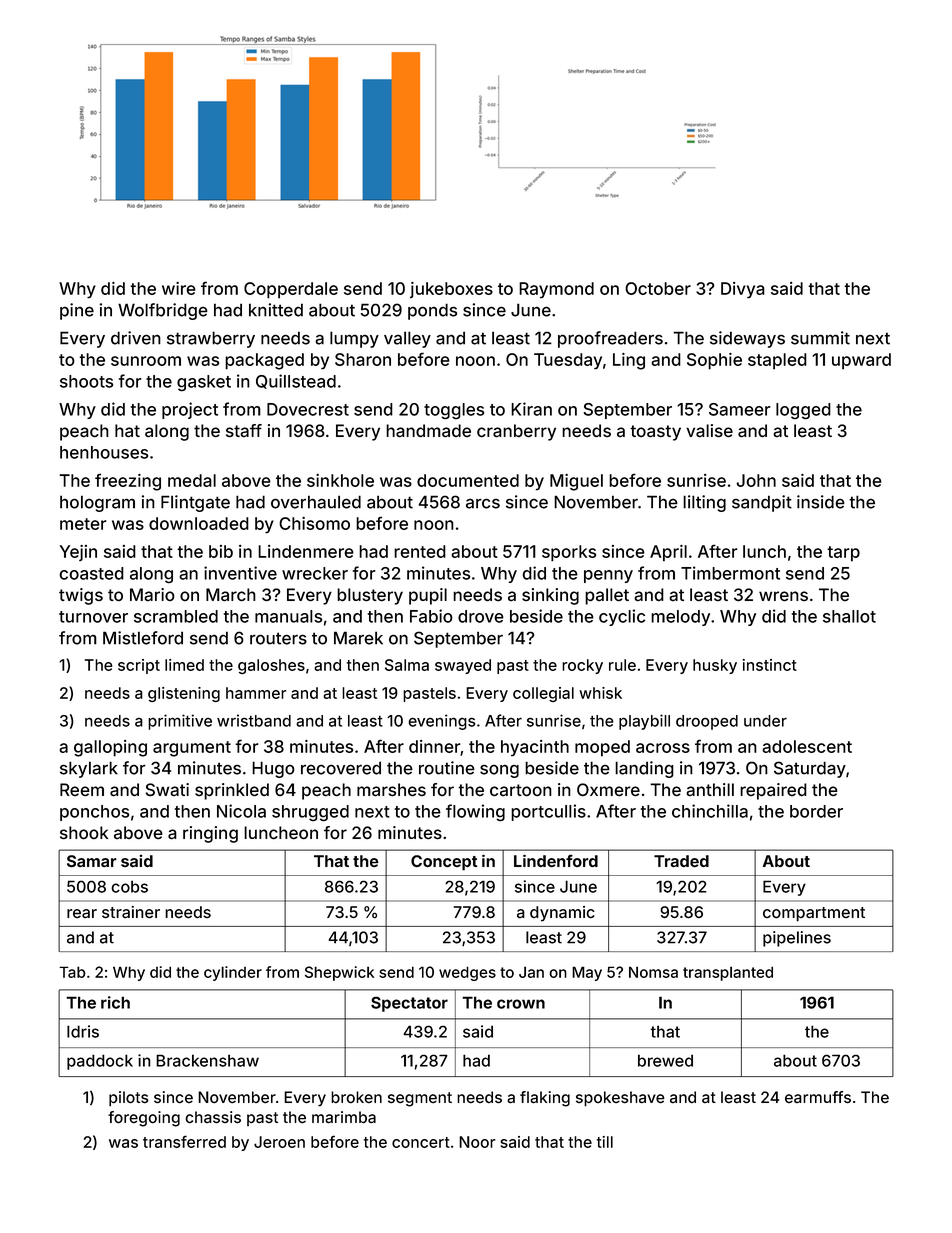 The image size is (952, 1233). Describe the element at coordinates (407, 339) in the screenshot. I see `valley` at that location.
